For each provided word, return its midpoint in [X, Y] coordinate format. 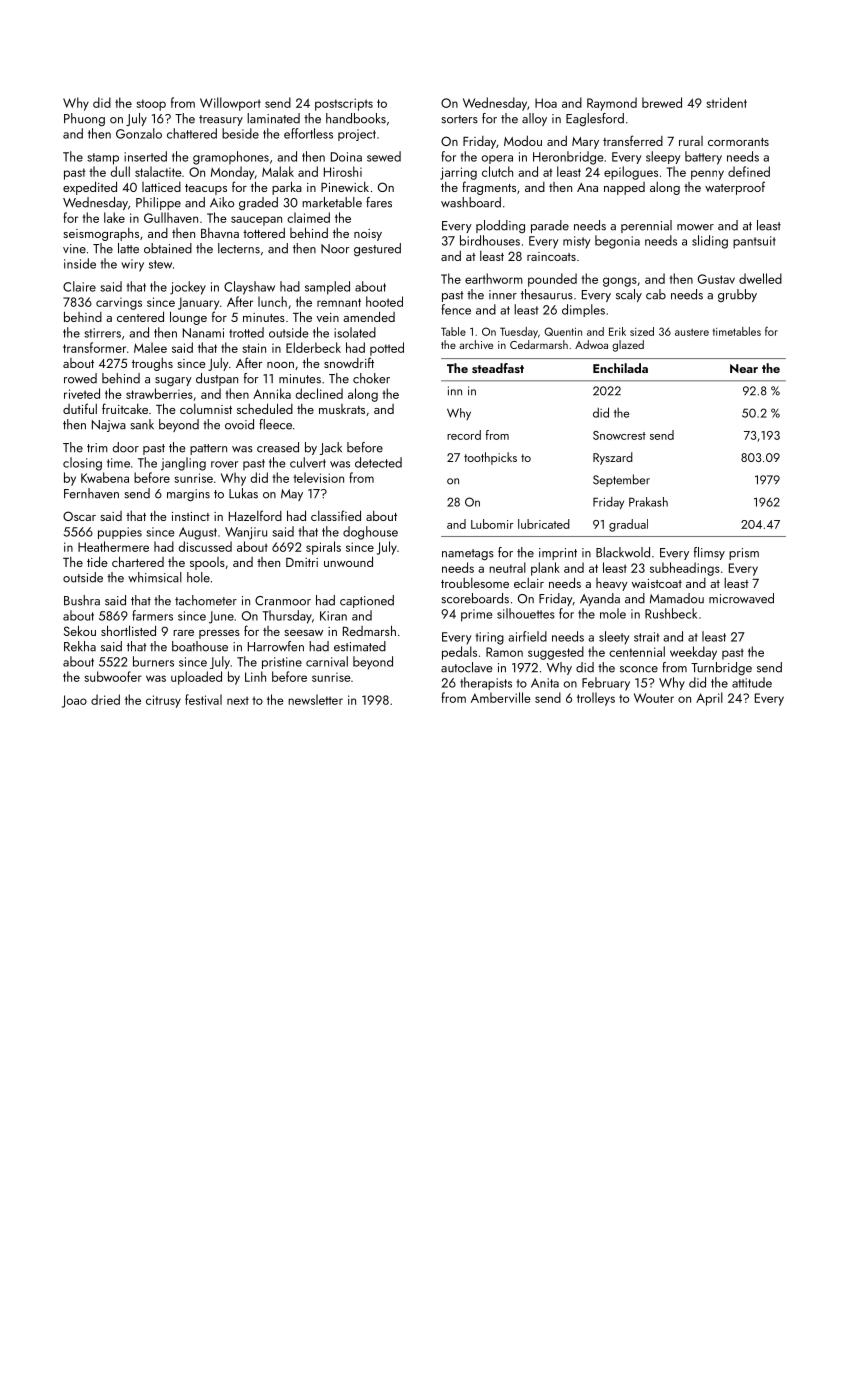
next [238, 700]
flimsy [709, 553]
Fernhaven [91, 493]
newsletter [315, 699]
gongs [620, 282]
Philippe [158, 203]
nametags [468, 555]
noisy [368, 235]
